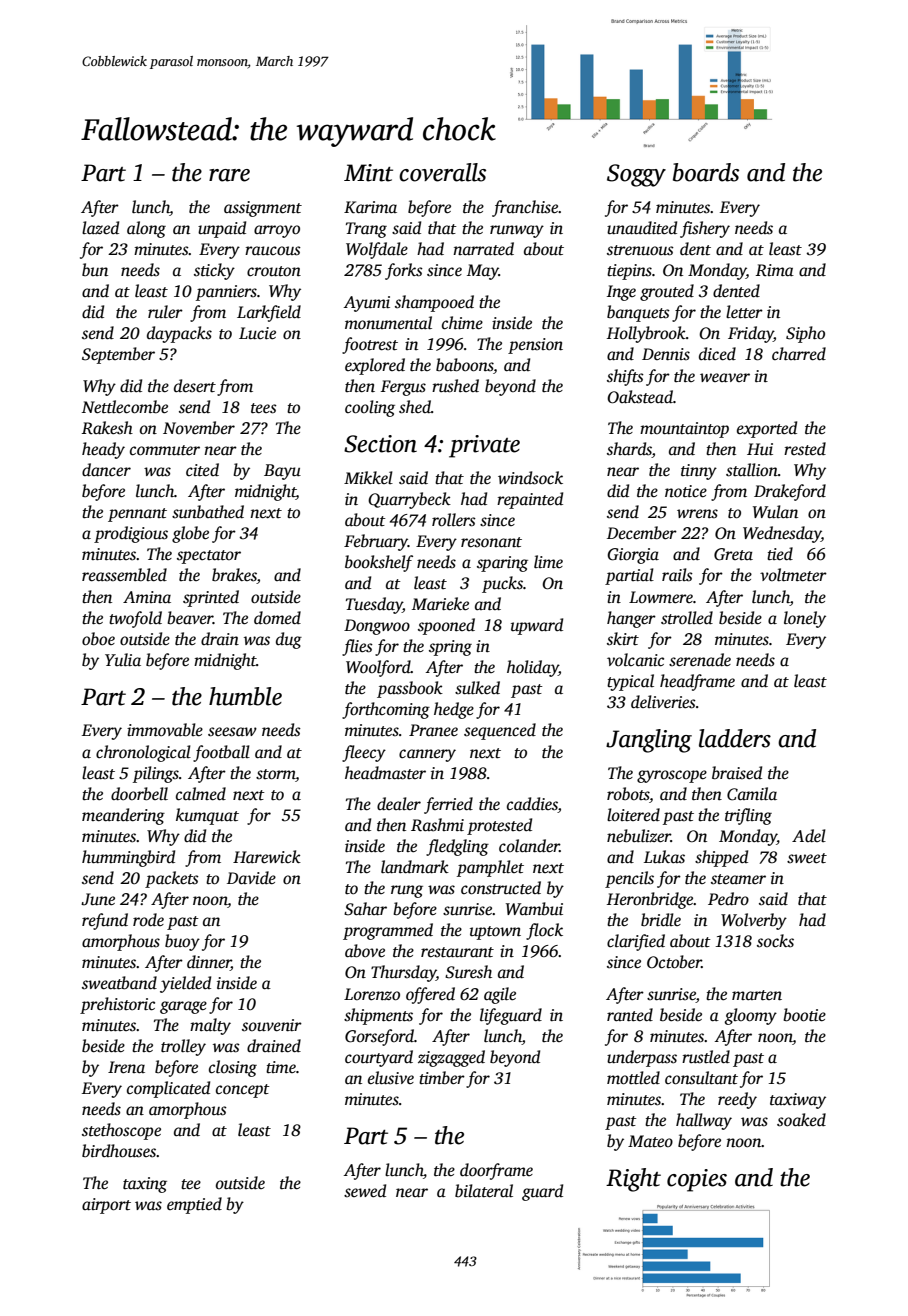 This page has height=1316, width=908. What do you see at coordinates (410, 689) in the page?
I see `passbook` at bounding box center [410, 689].
